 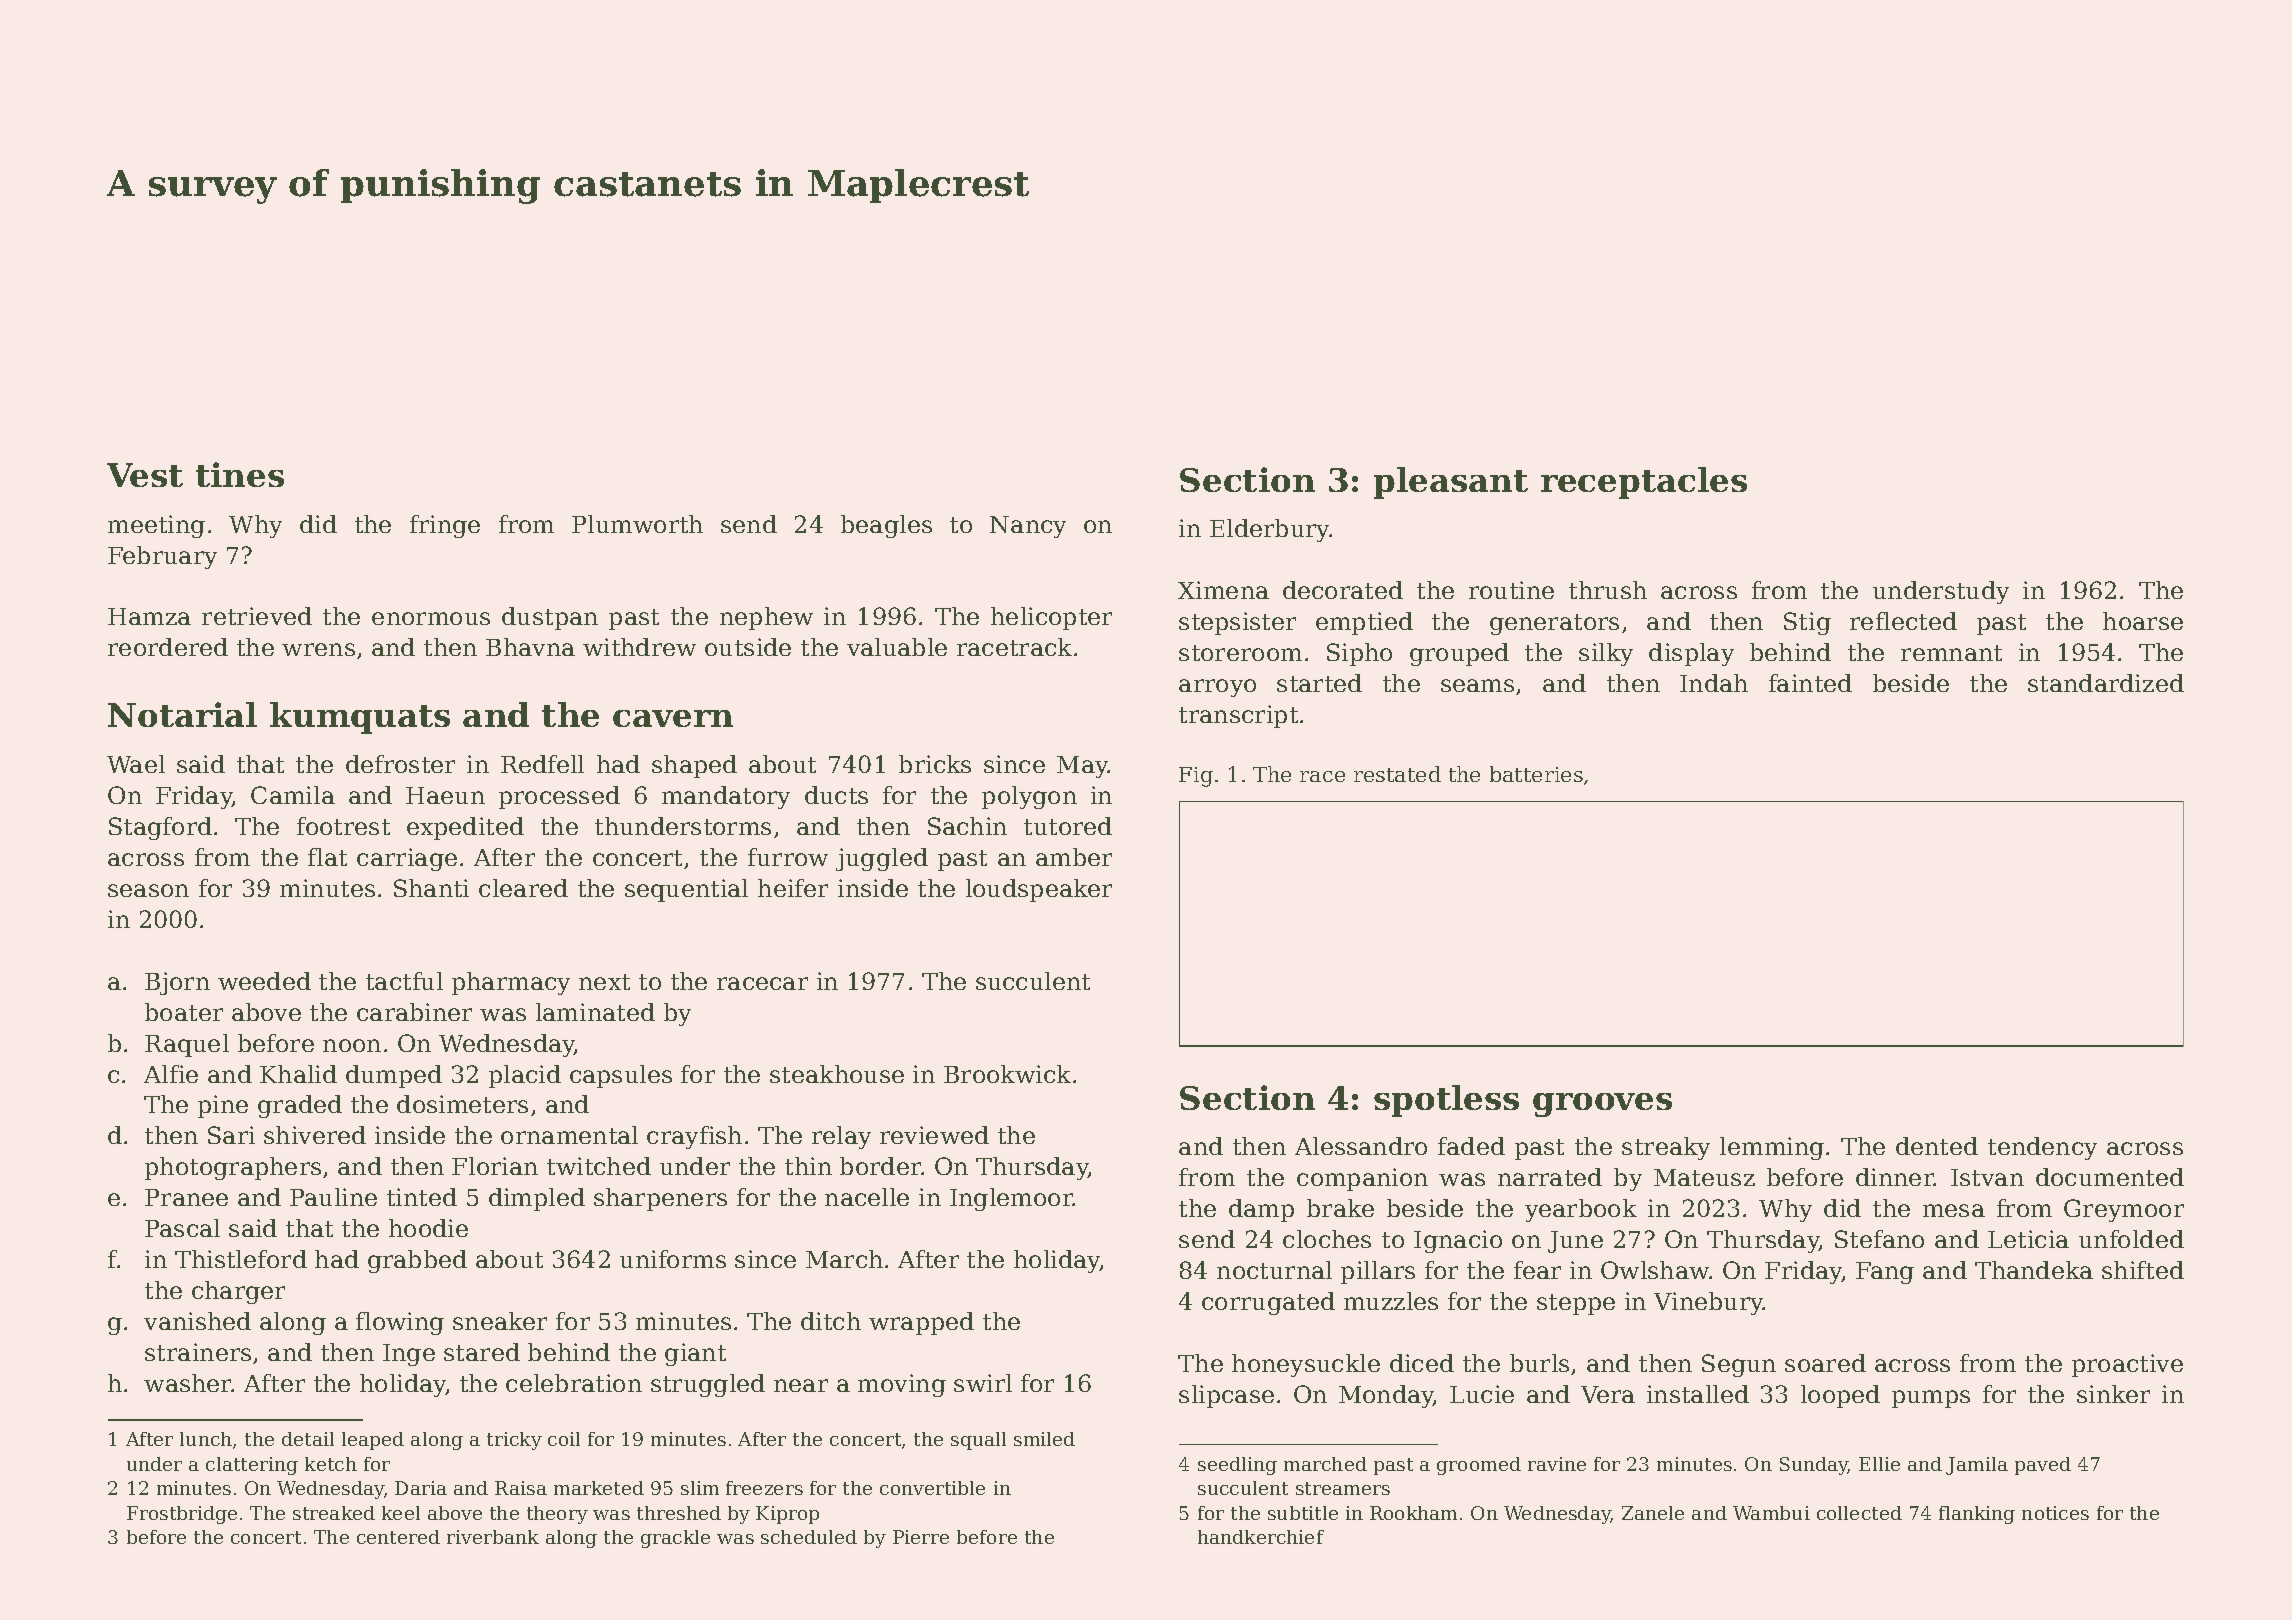 What do you see at coordinates (1039, 890) in the image?
I see `loudspeaker` at bounding box center [1039, 890].
